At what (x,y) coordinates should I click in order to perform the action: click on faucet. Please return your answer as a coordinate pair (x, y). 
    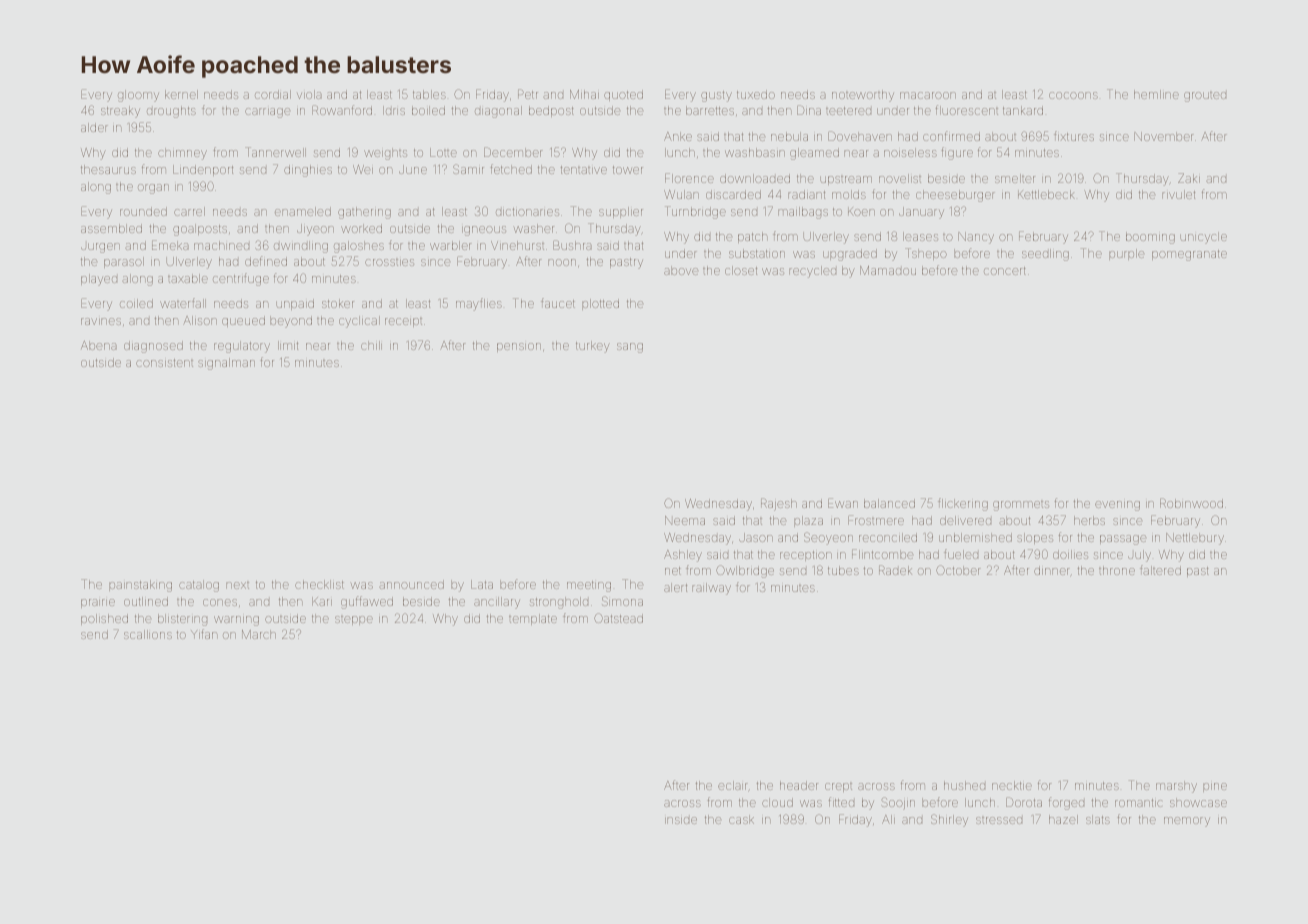
    Looking at the image, I should click on (558, 303).
